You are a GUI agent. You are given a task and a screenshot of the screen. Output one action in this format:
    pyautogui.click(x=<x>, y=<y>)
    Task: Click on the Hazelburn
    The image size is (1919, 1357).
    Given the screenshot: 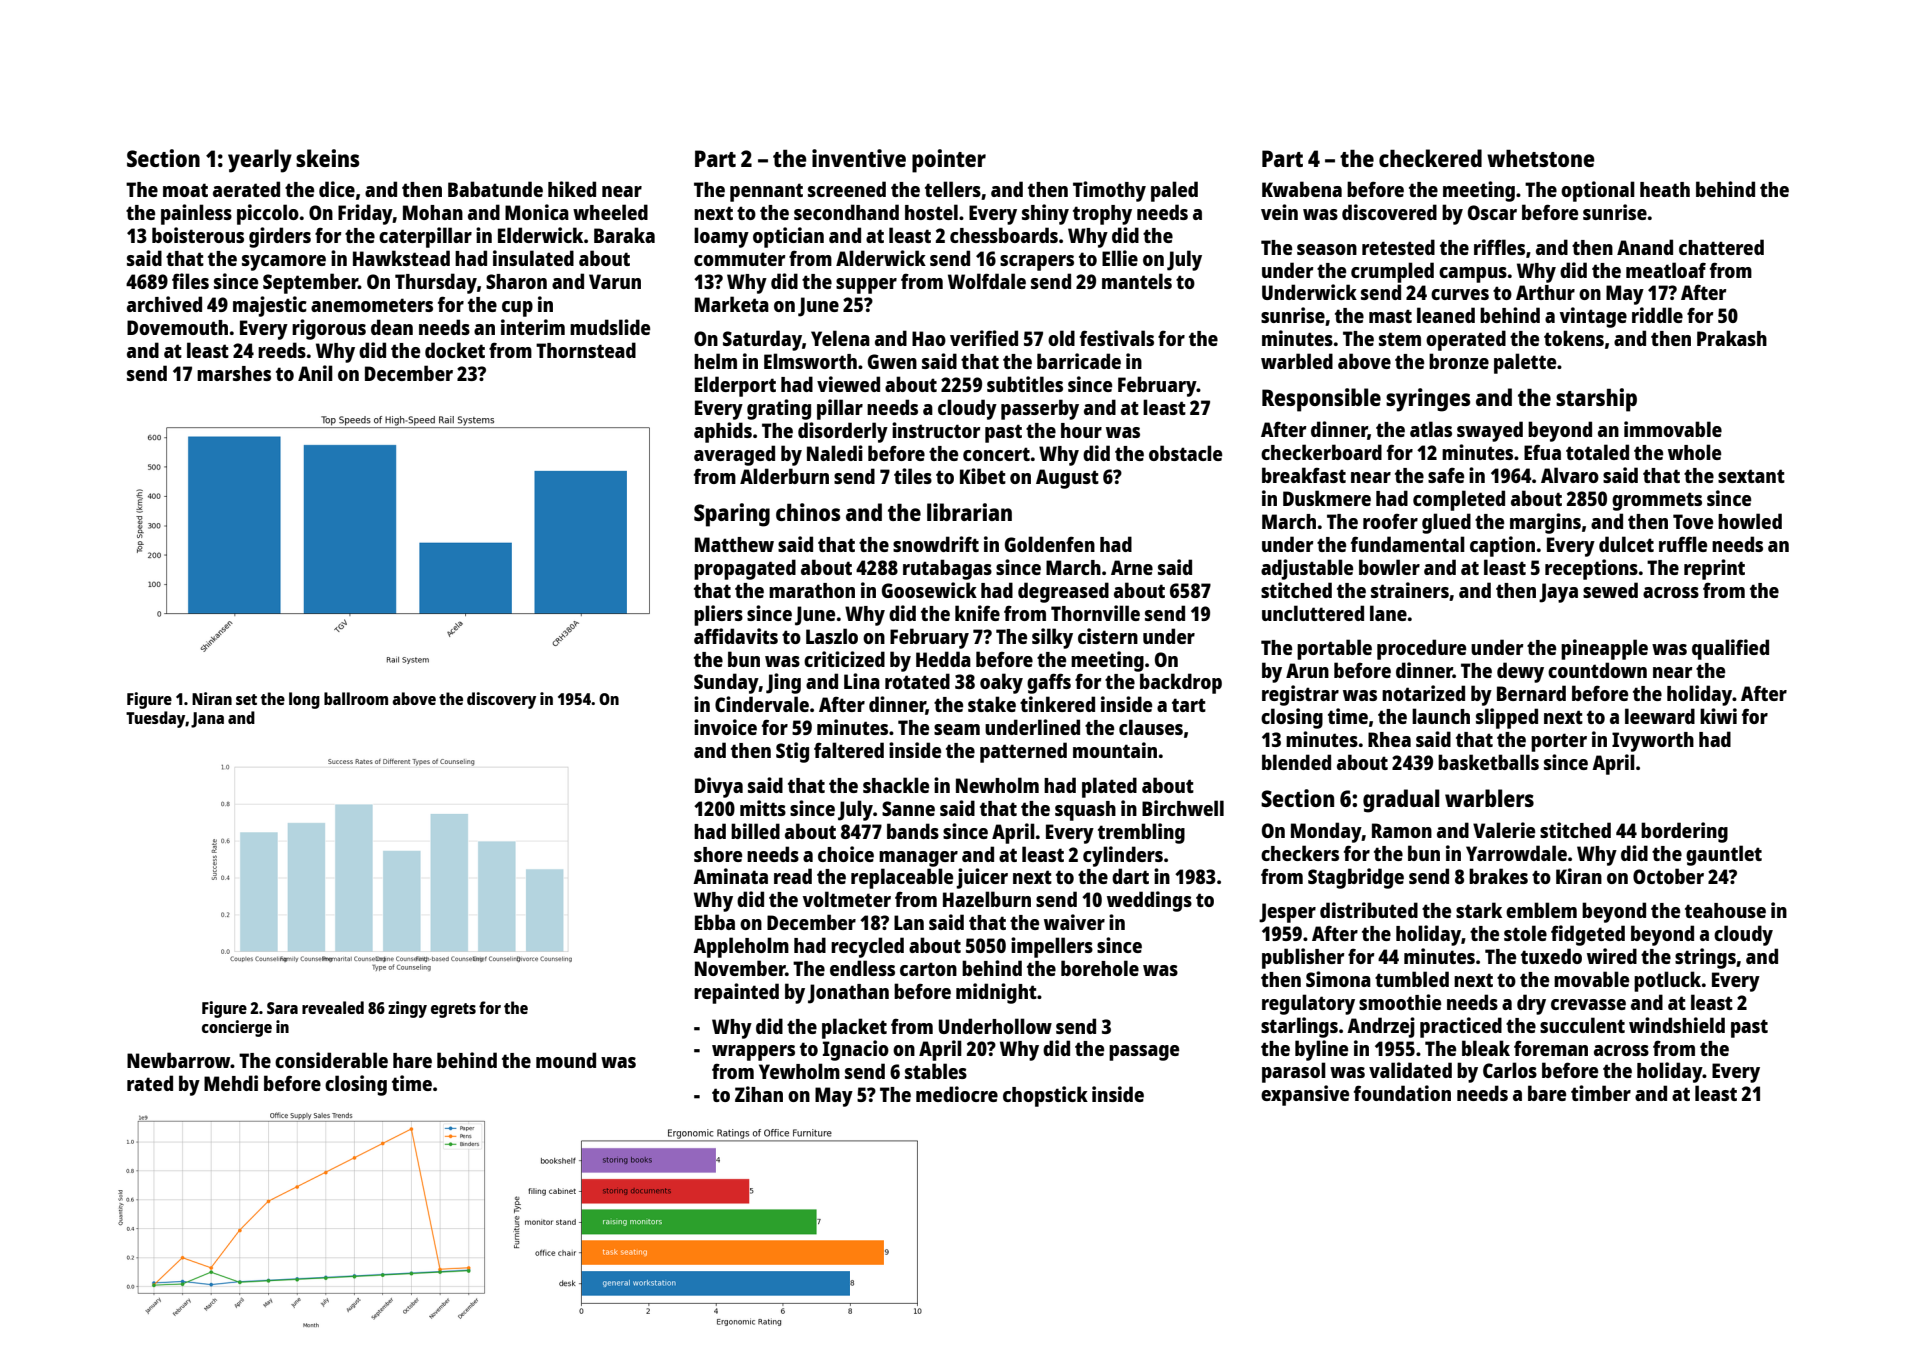 What is the action you would take?
    pyautogui.click(x=987, y=899)
